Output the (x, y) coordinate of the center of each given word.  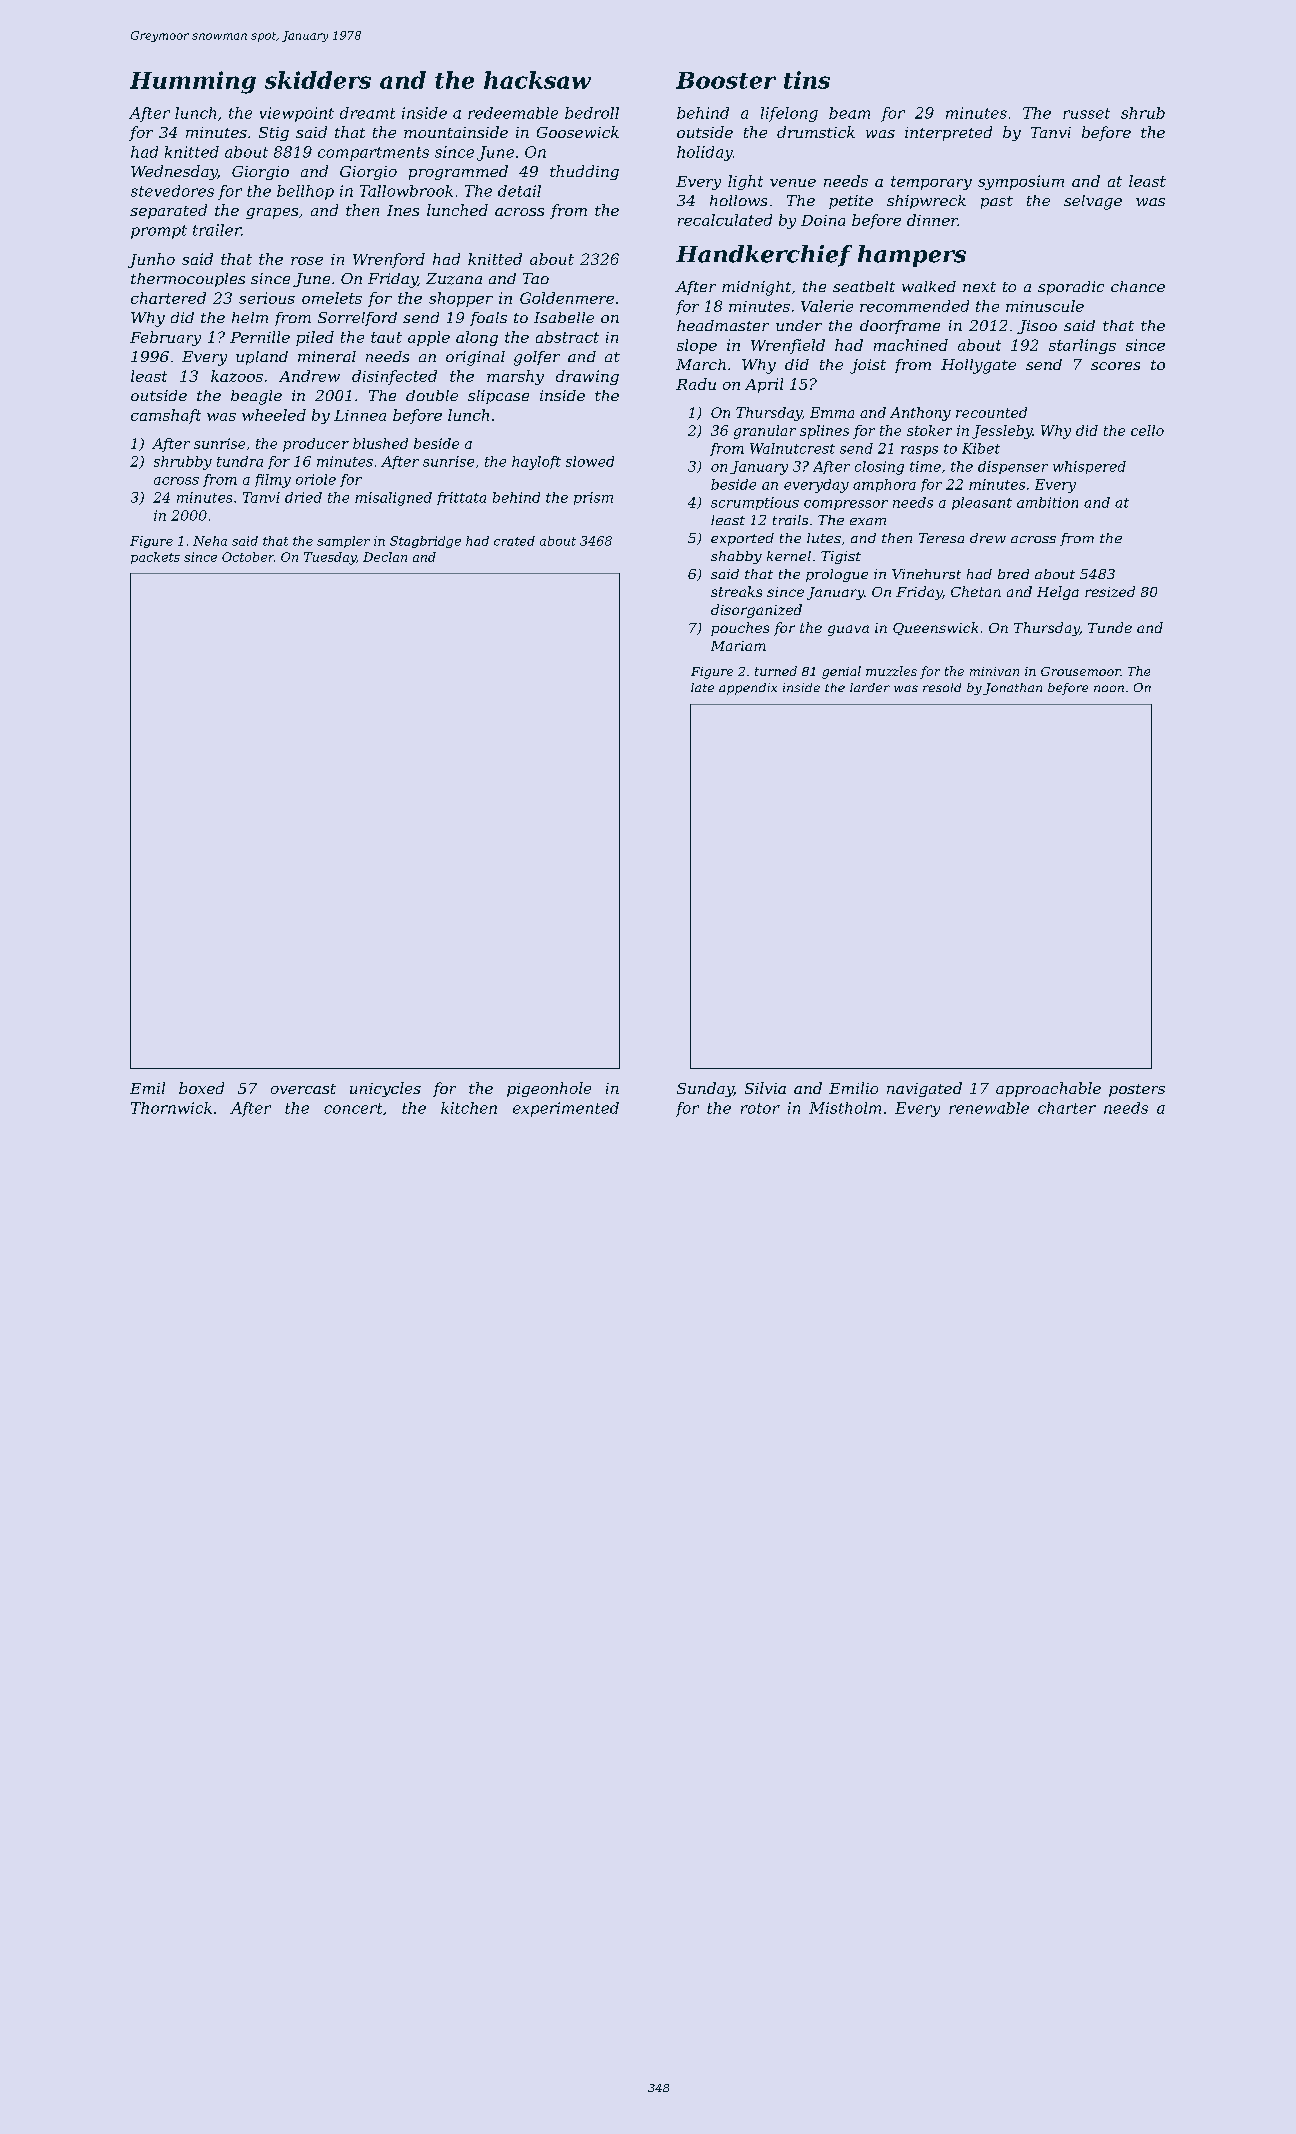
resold (942, 687)
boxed (201, 1088)
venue (793, 183)
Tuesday (330, 558)
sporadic (1071, 288)
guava (848, 630)
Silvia (765, 1088)
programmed (458, 172)
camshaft (166, 416)
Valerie (827, 306)
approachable (1048, 1089)
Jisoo (1037, 327)
